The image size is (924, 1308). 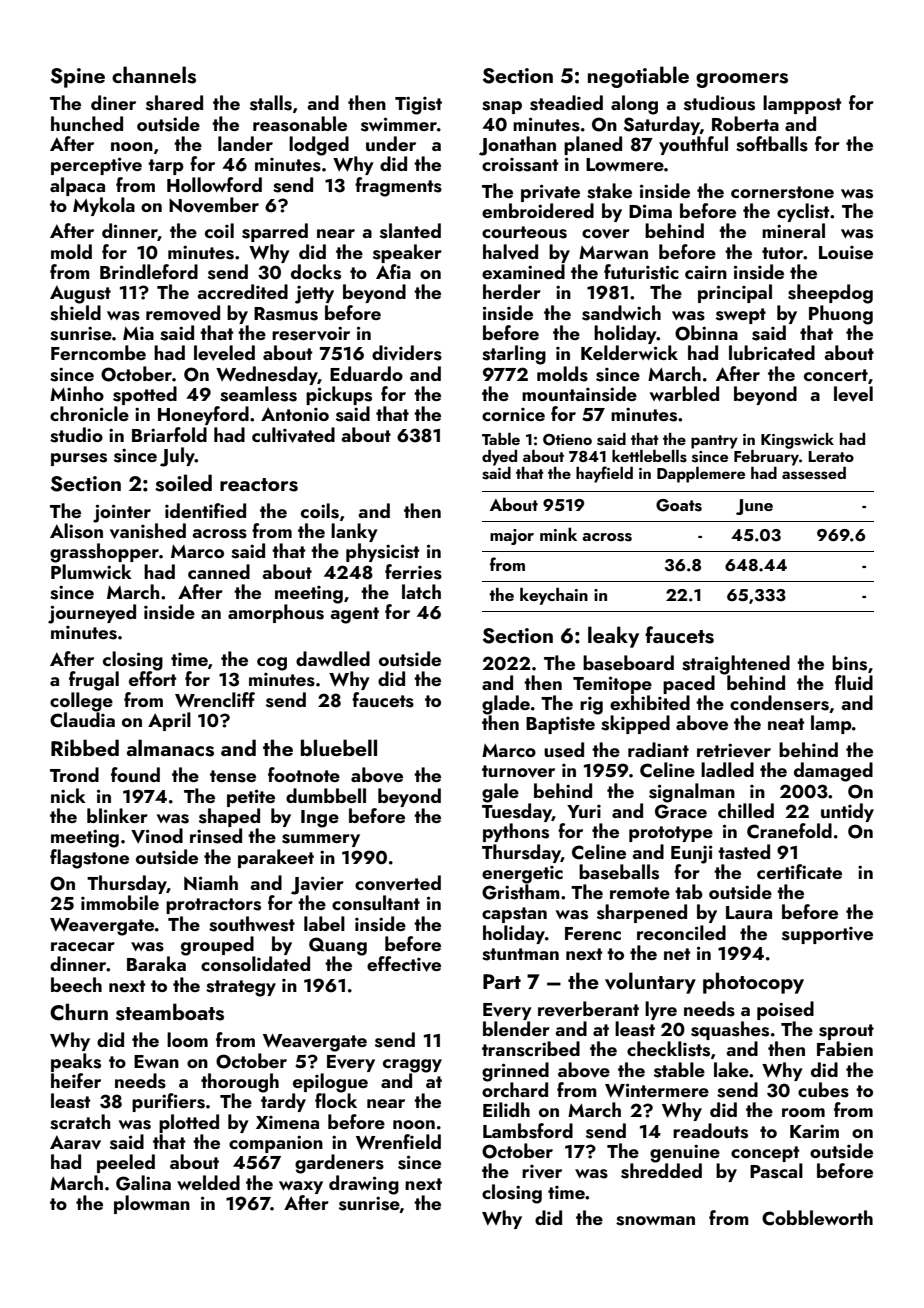 What do you see at coordinates (267, 375) in the page?
I see `Wednesday` at bounding box center [267, 375].
